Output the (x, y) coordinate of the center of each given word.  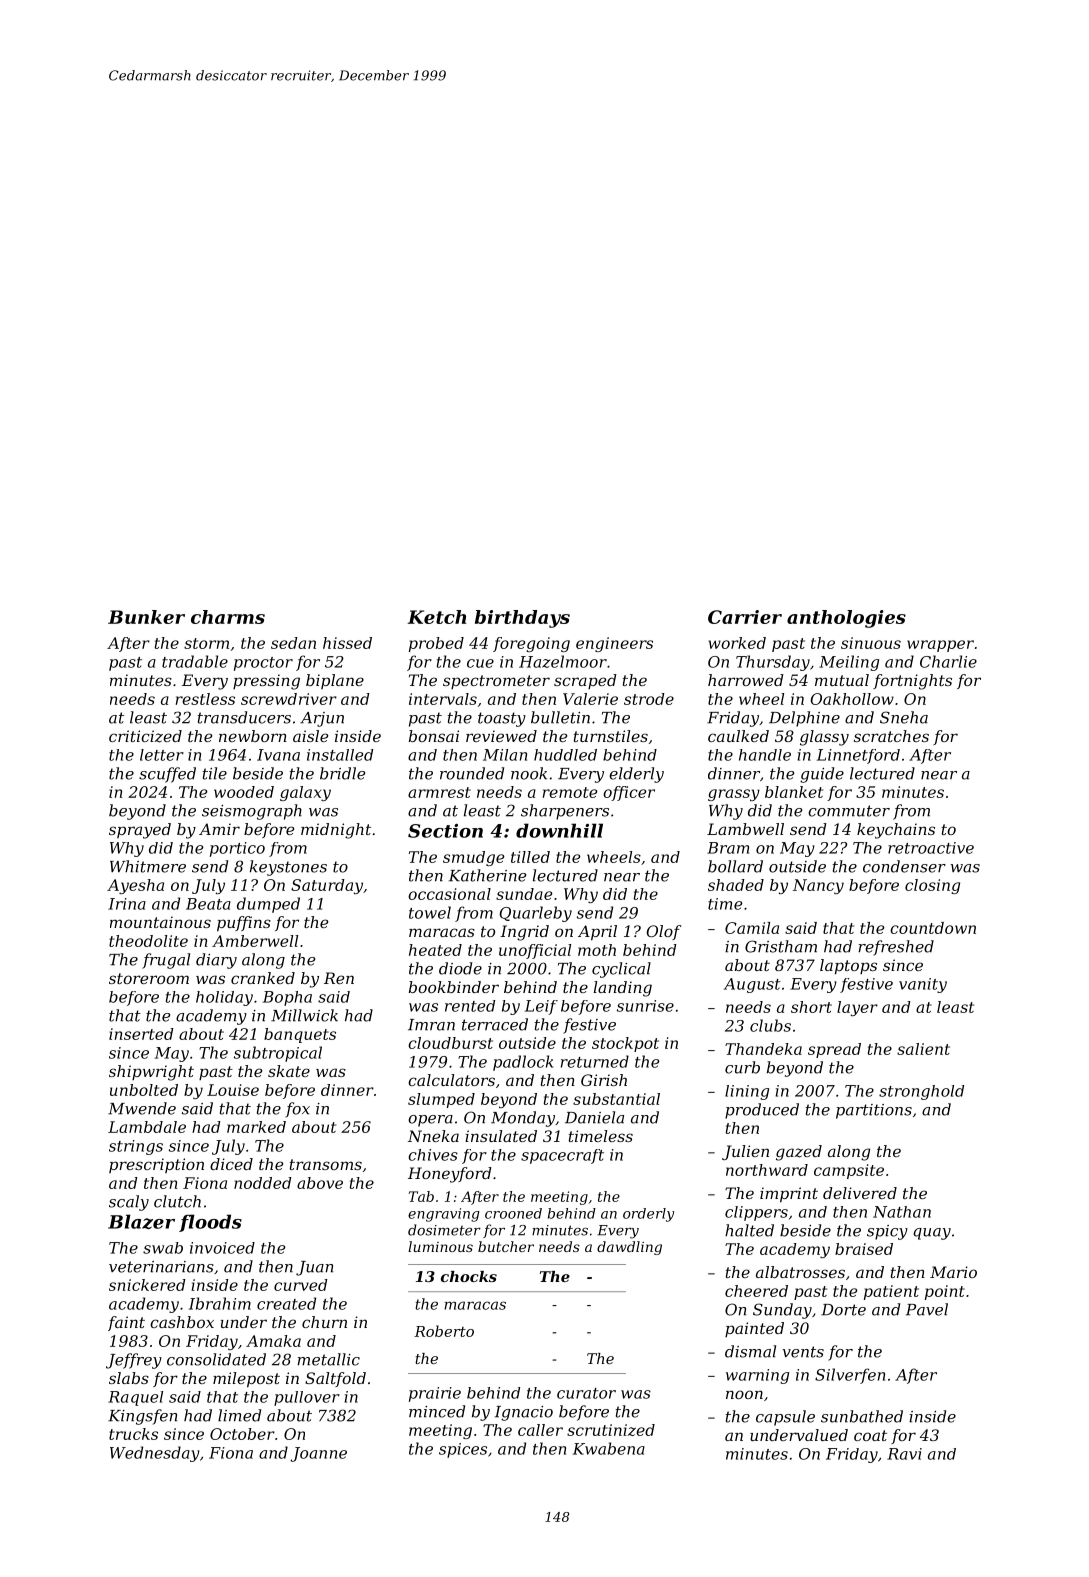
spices (463, 1450)
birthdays (522, 619)
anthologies (846, 619)
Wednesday (155, 1454)
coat (870, 1435)
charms (228, 617)
